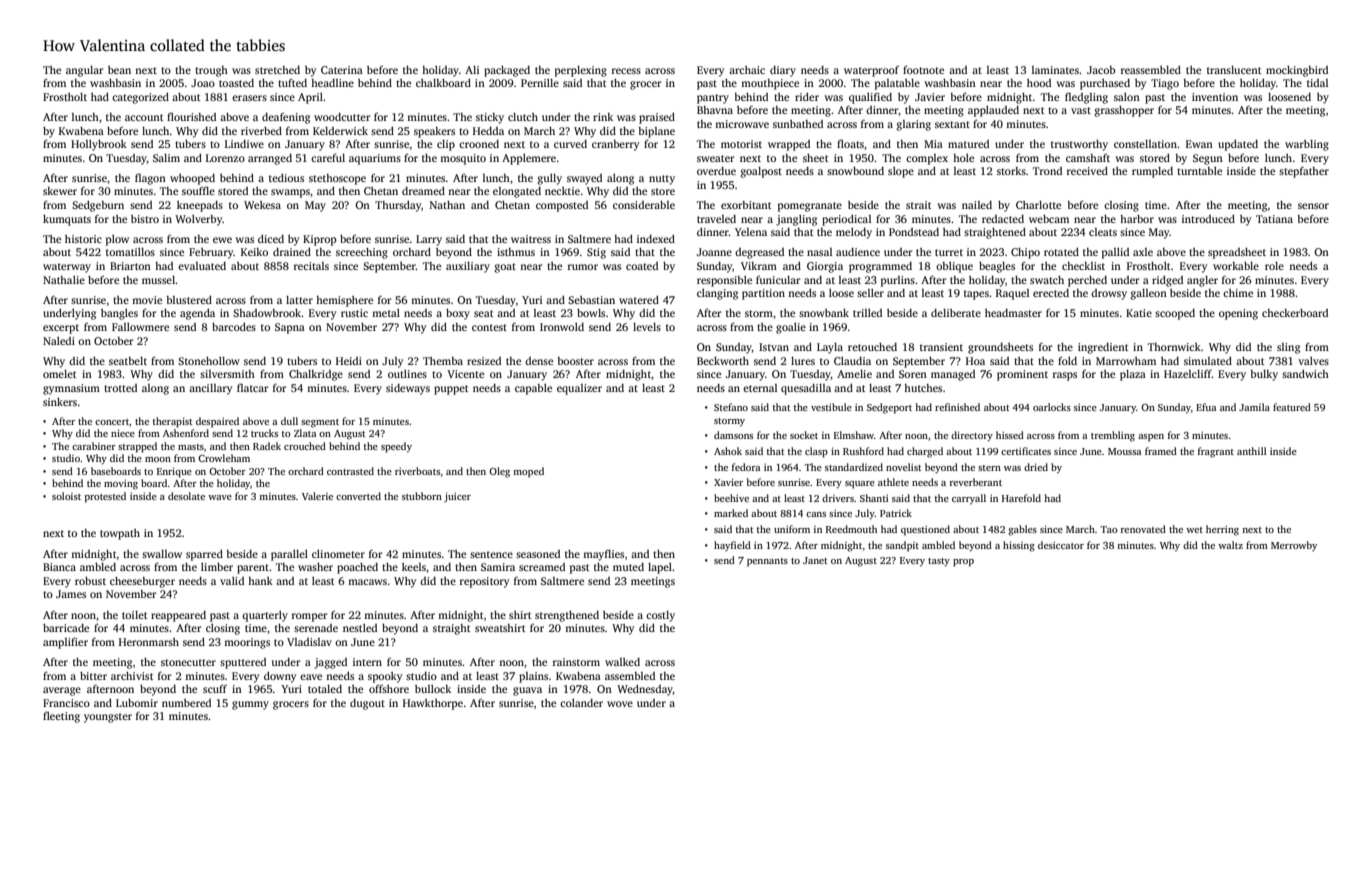 The height and width of the document is (887, 1372). Describe the element at coordinates (178, 616) in the document. I see `reappeared` at that location.
